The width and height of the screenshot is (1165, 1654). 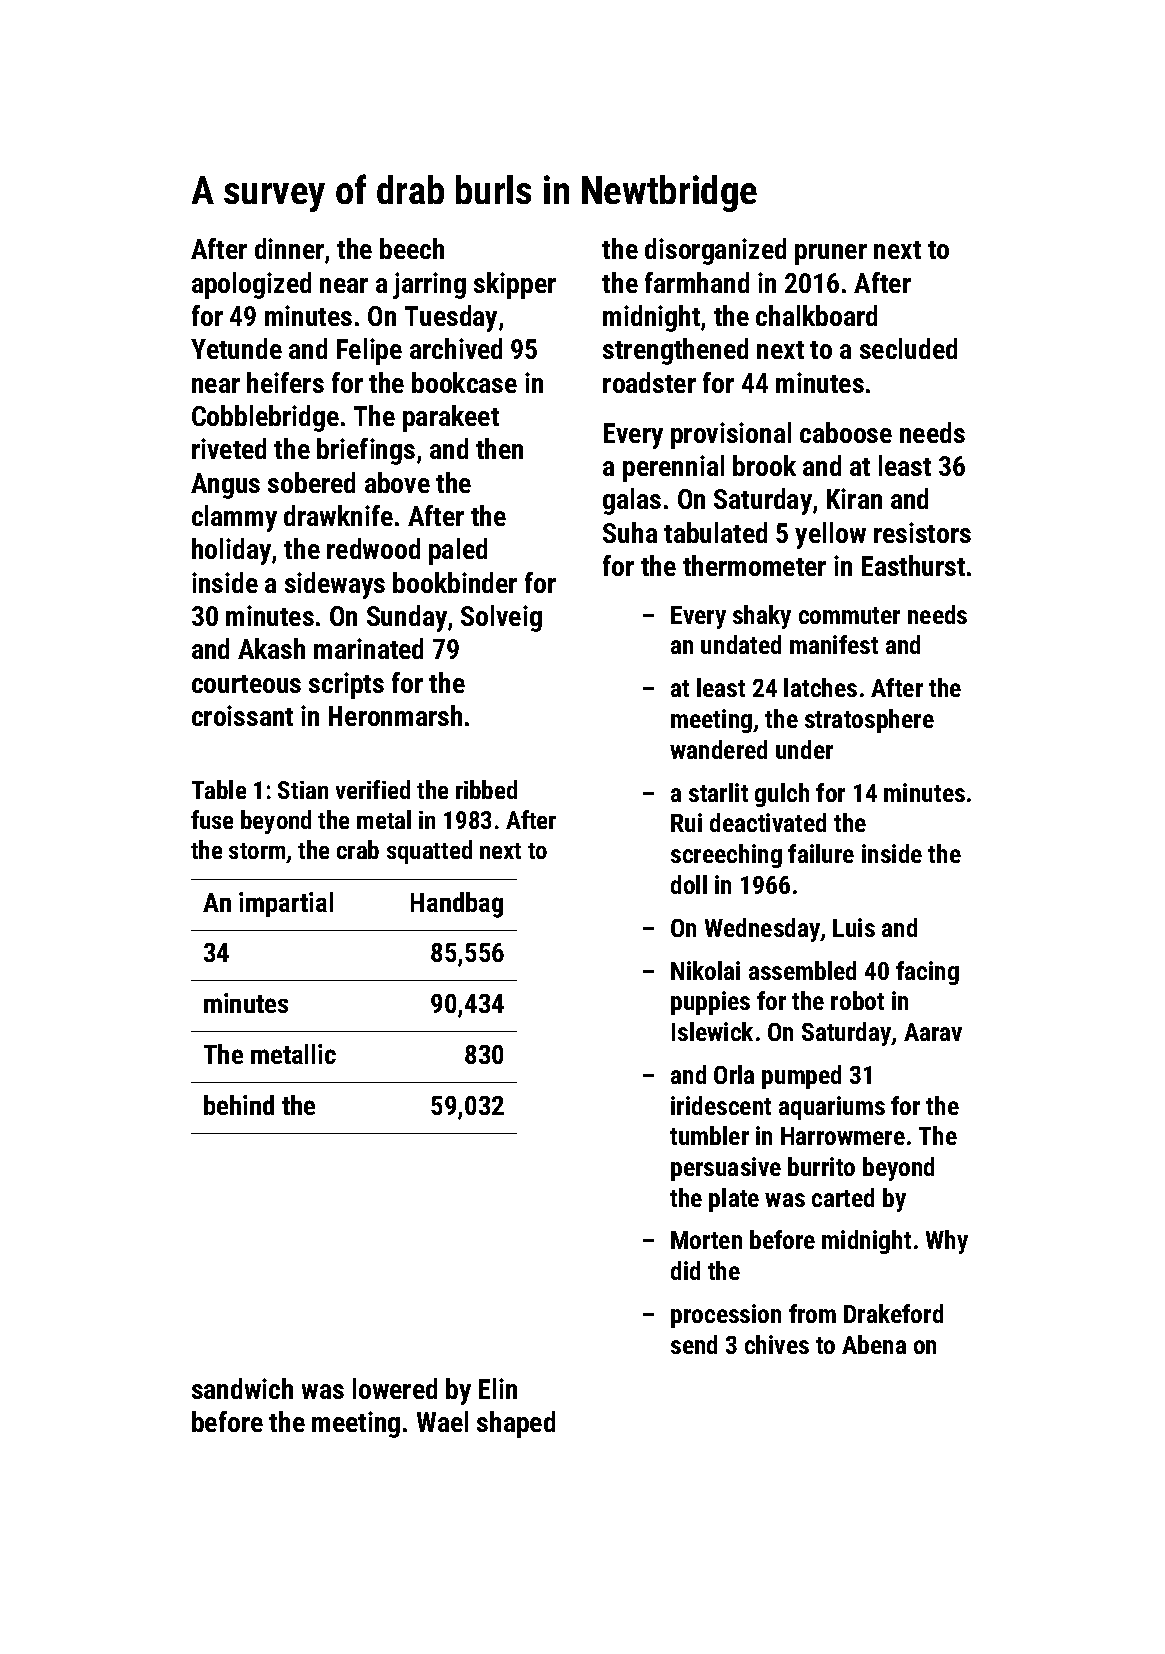 I want to click on Islewick, so click(x=712, y=1031).
